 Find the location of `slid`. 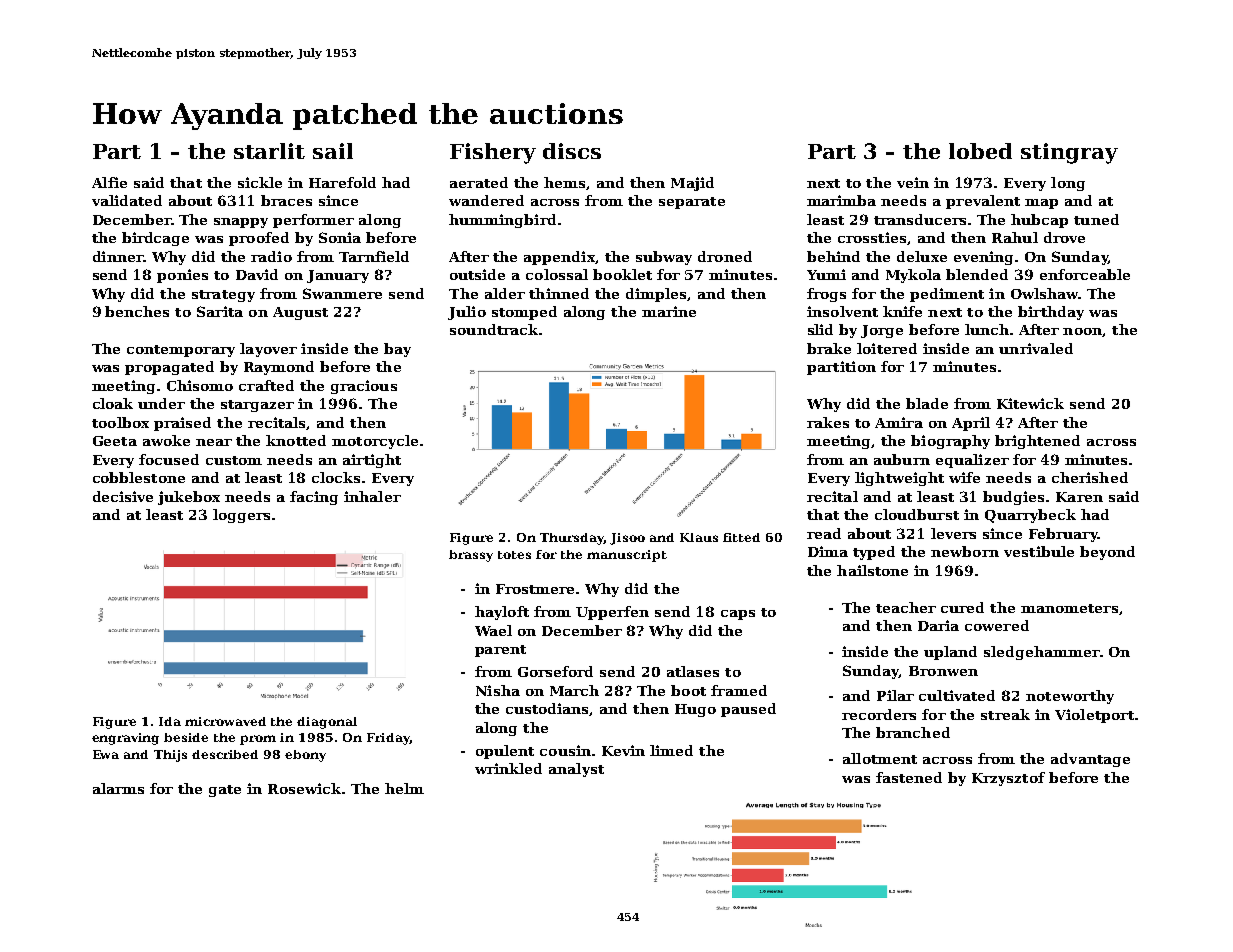

slid is located at coordinates (820, 329).
